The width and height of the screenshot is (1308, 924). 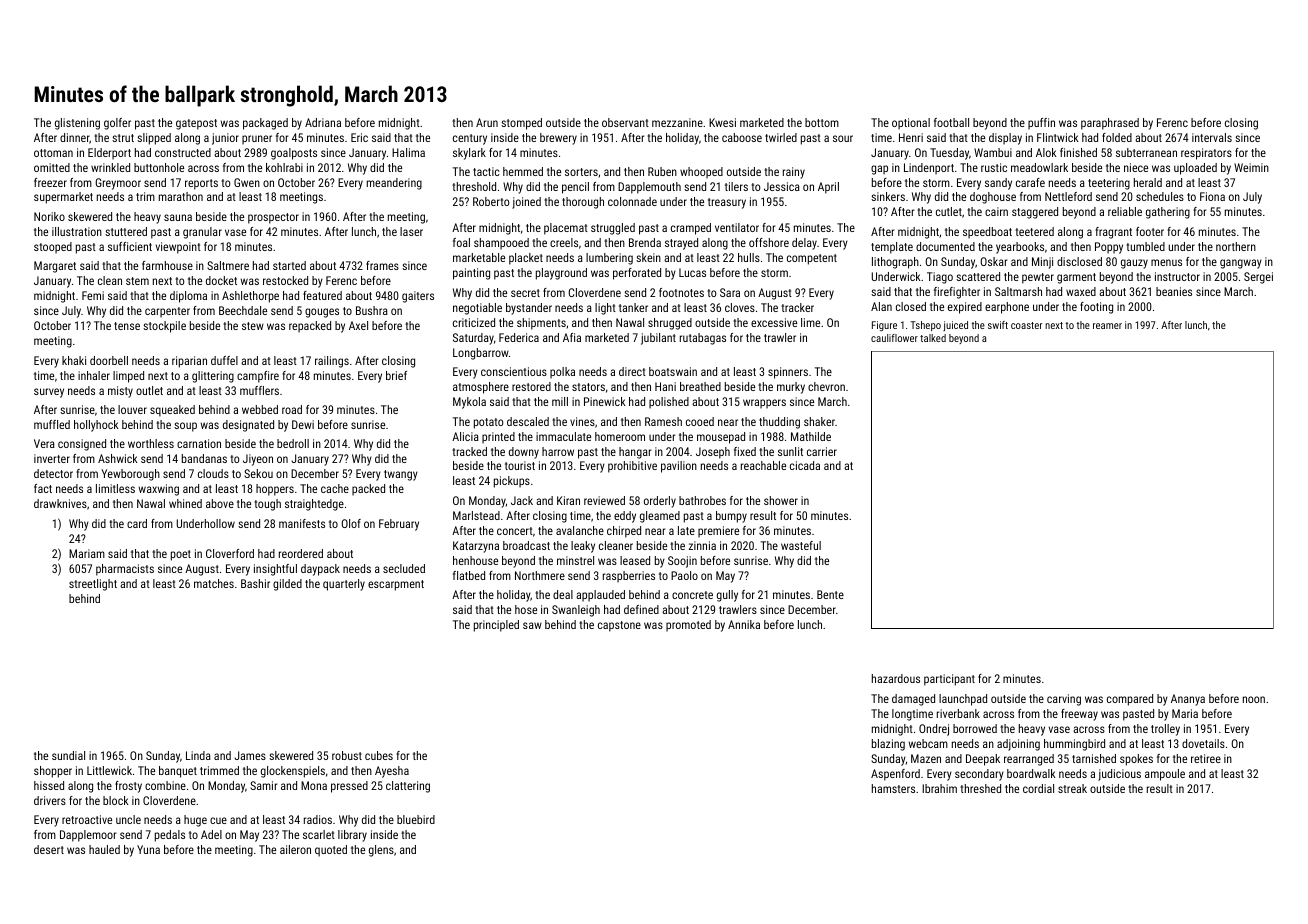 I want to click on robust, so click(x=347, y=755).
